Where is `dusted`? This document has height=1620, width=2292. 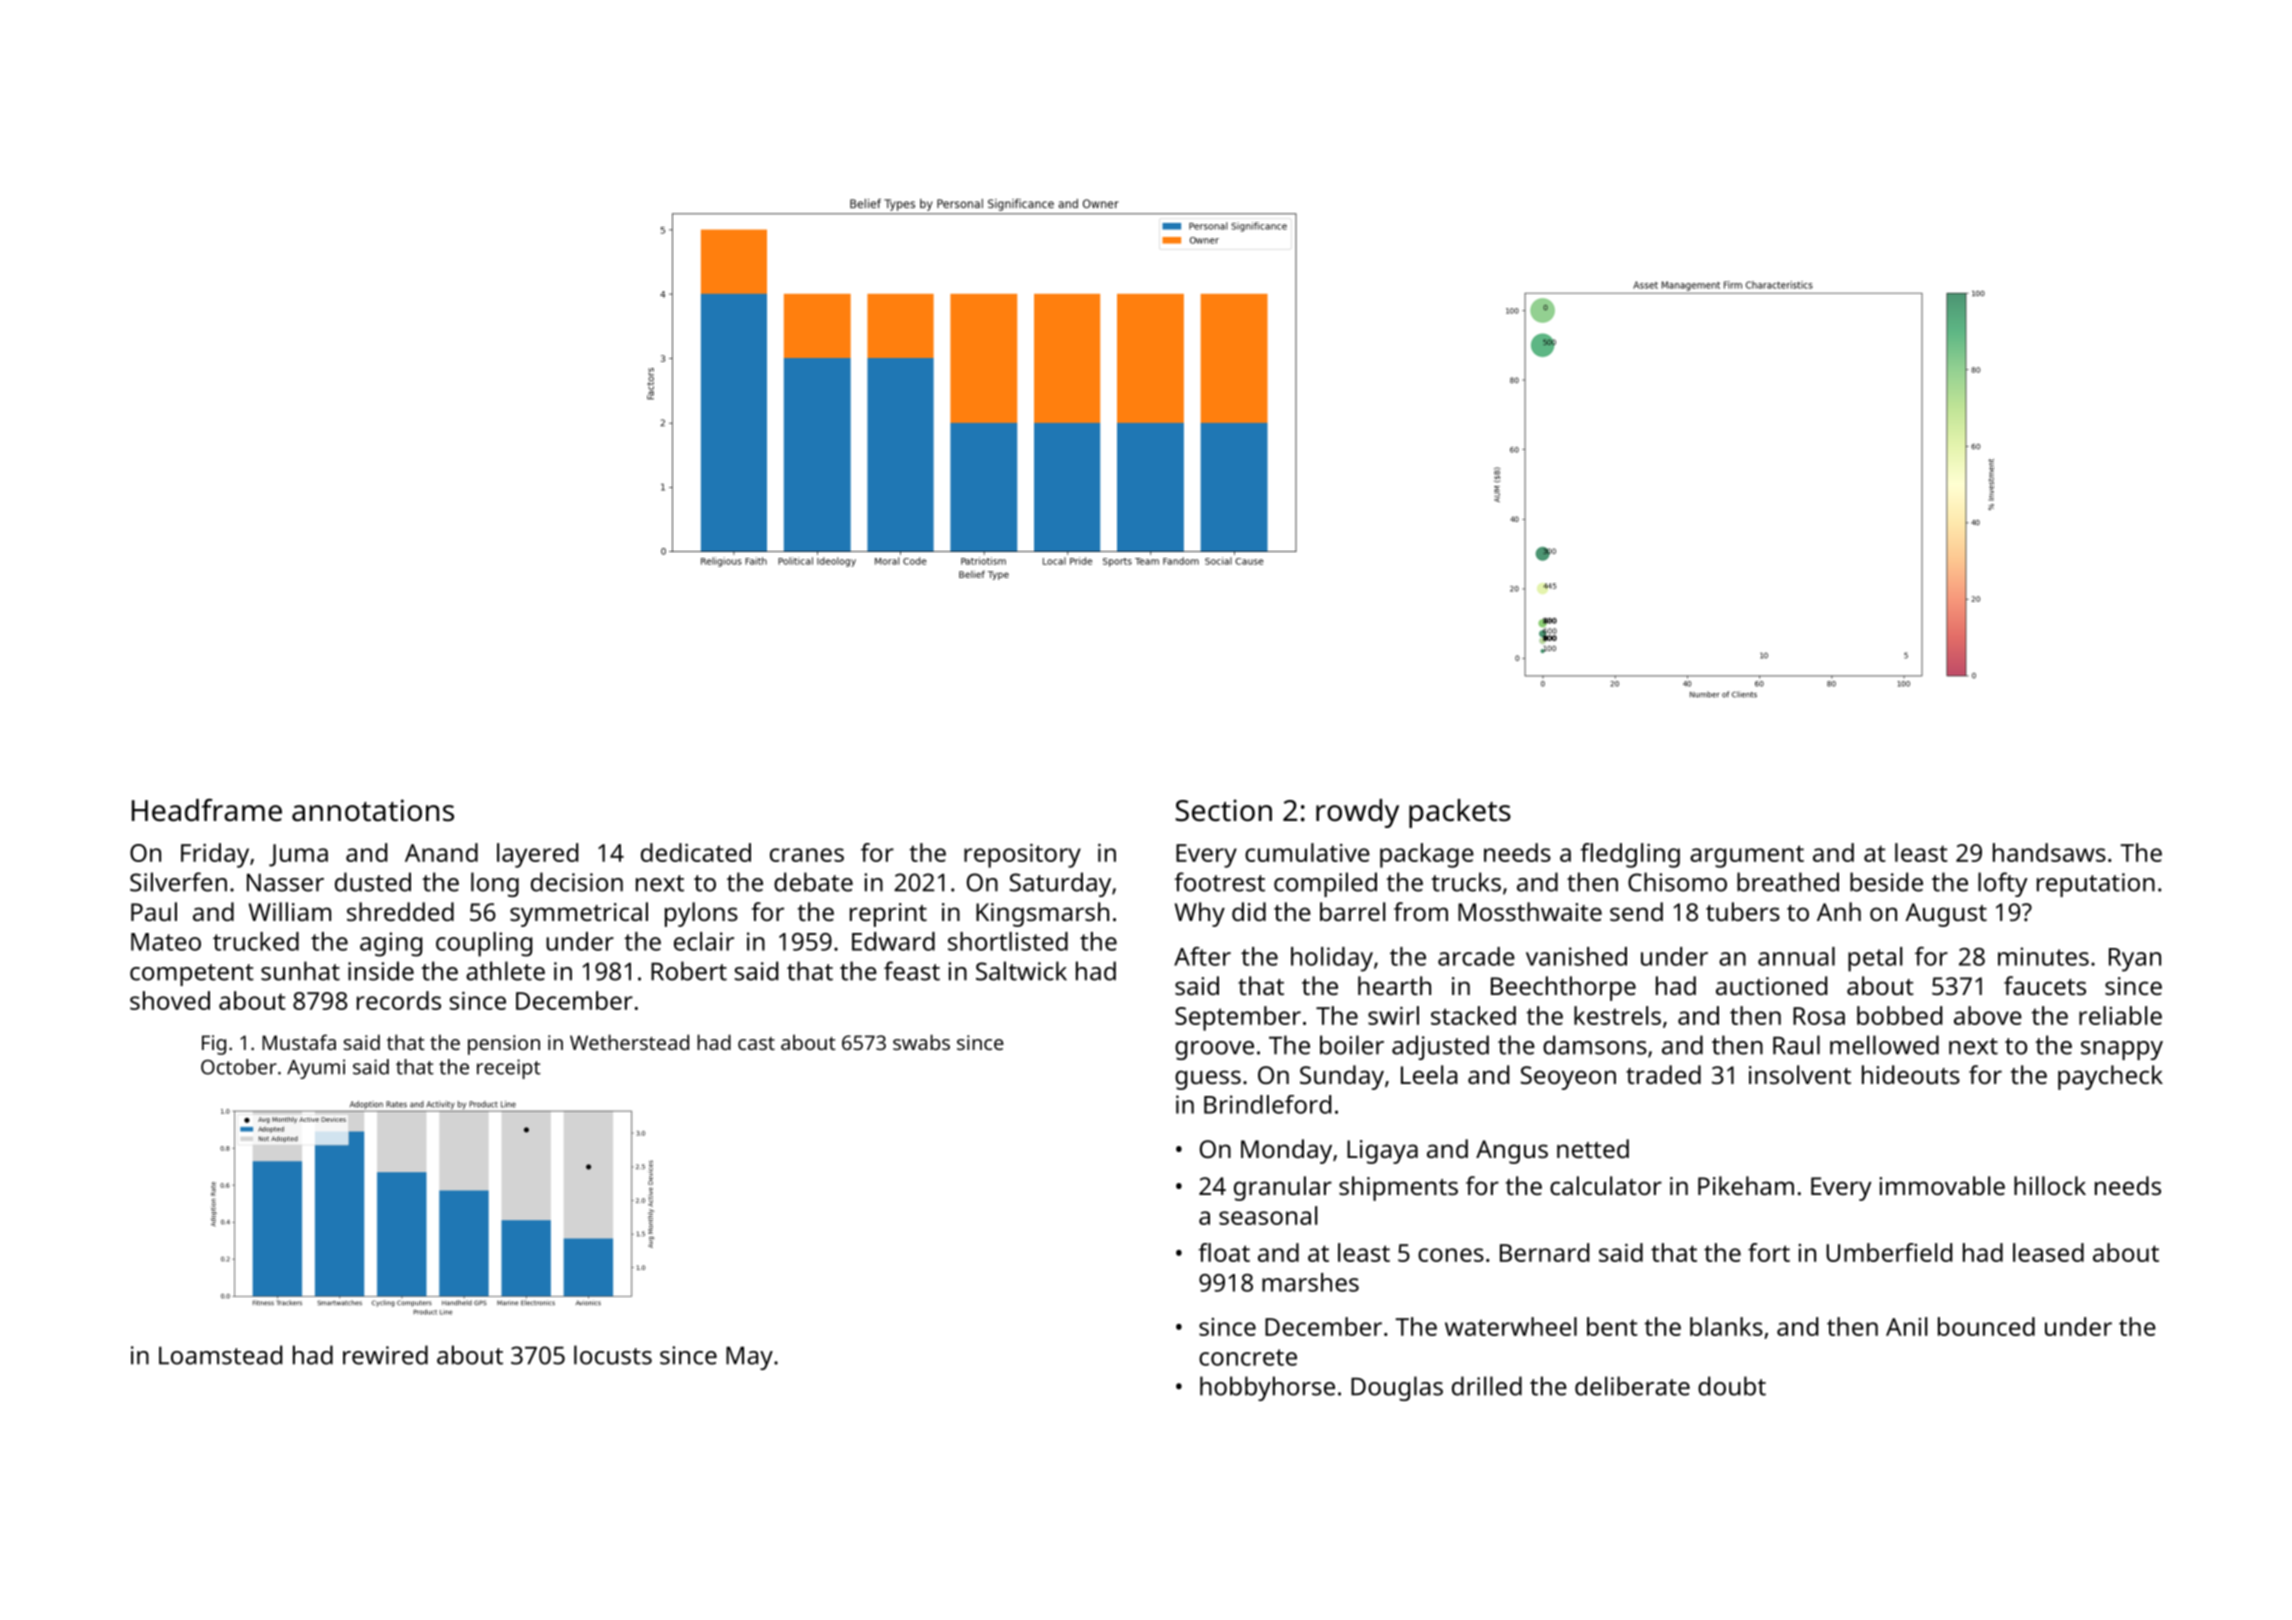 dusted is located at coordinates (373, 882).
